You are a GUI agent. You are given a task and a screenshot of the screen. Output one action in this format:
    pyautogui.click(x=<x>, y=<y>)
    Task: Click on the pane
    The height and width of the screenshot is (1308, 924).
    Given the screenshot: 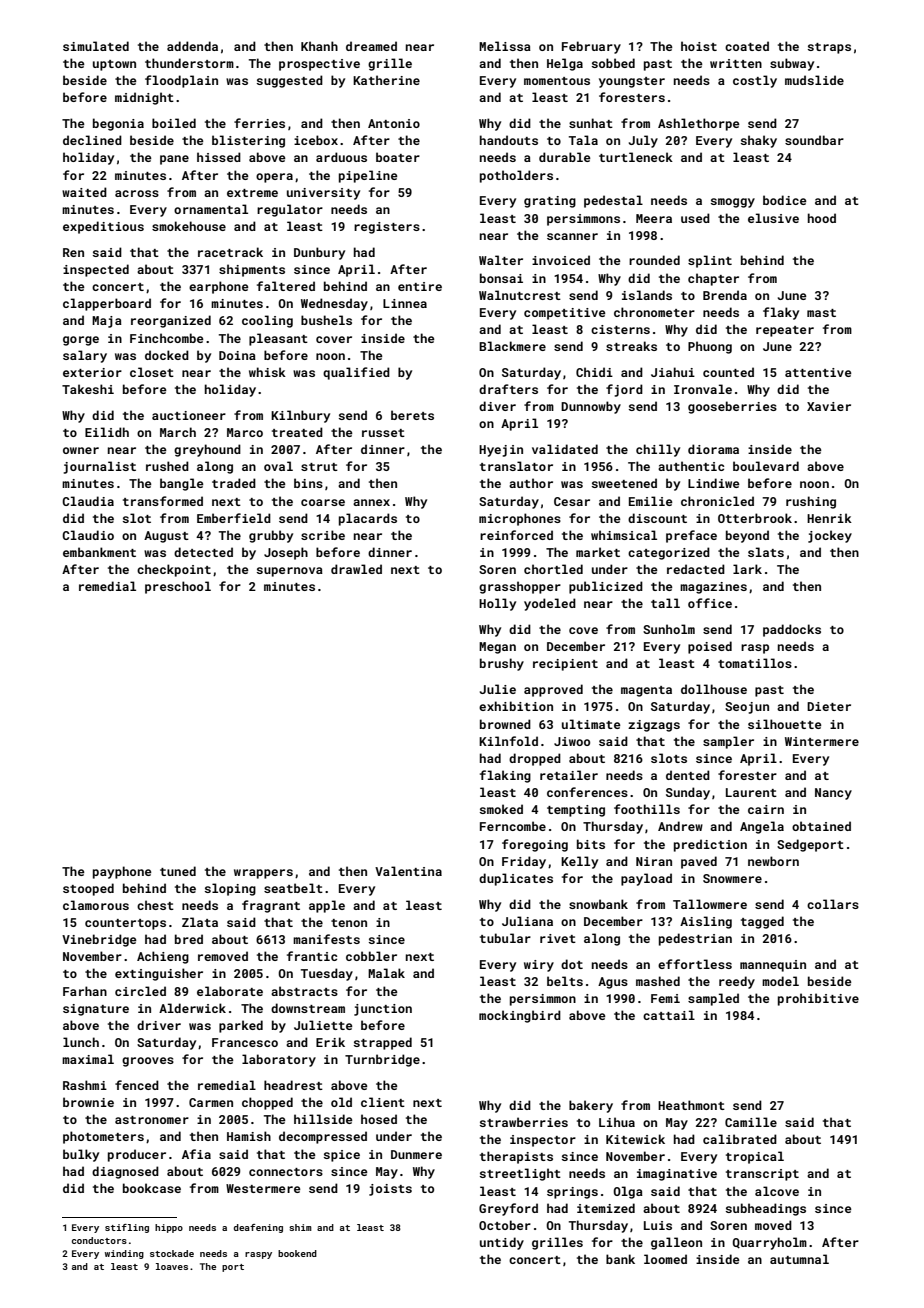 What is the action you would take?
    pyautogui.click(x=174, y=160)
